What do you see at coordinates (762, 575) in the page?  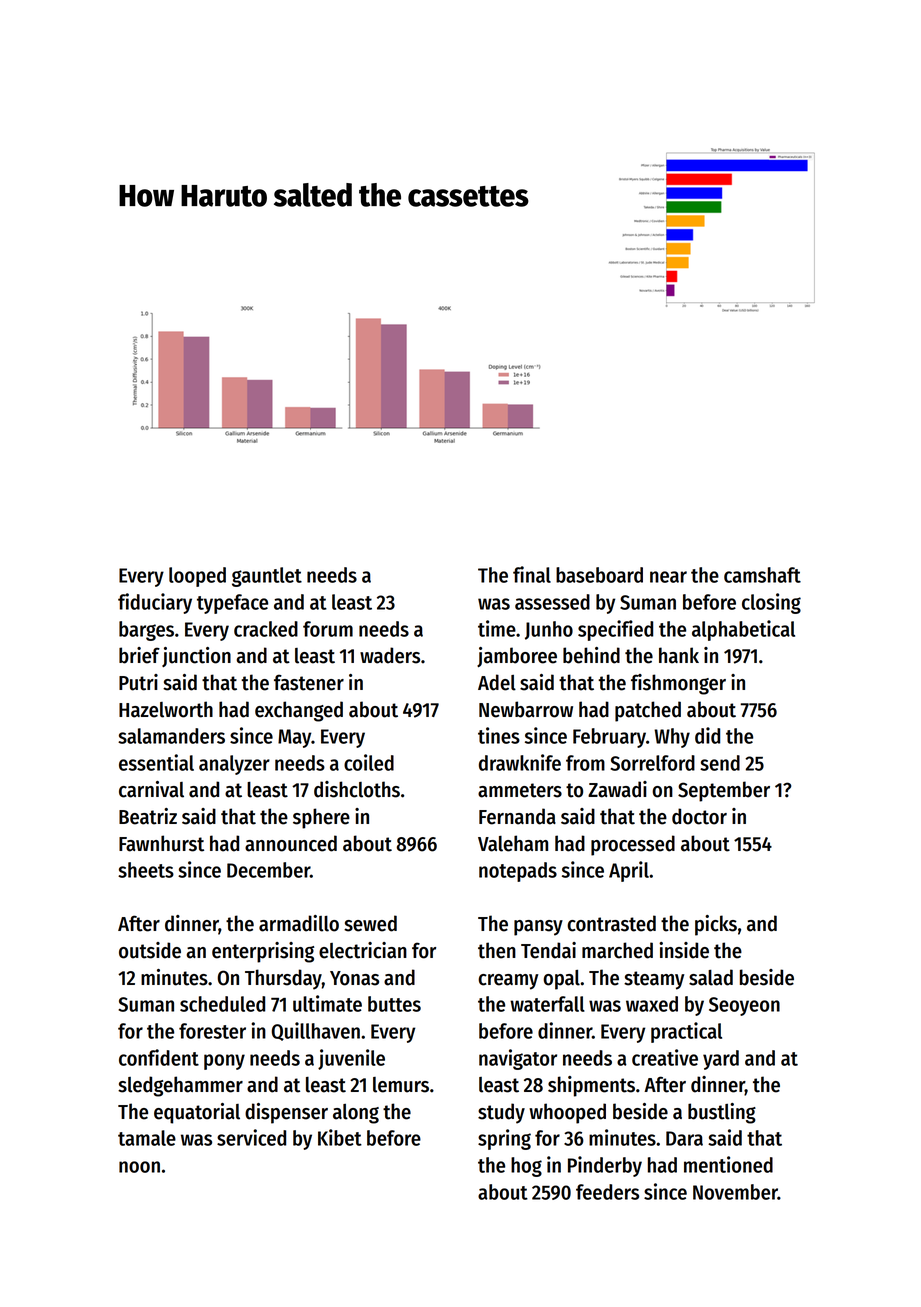 I see `camshaft` at bounding box center [762, 575].
